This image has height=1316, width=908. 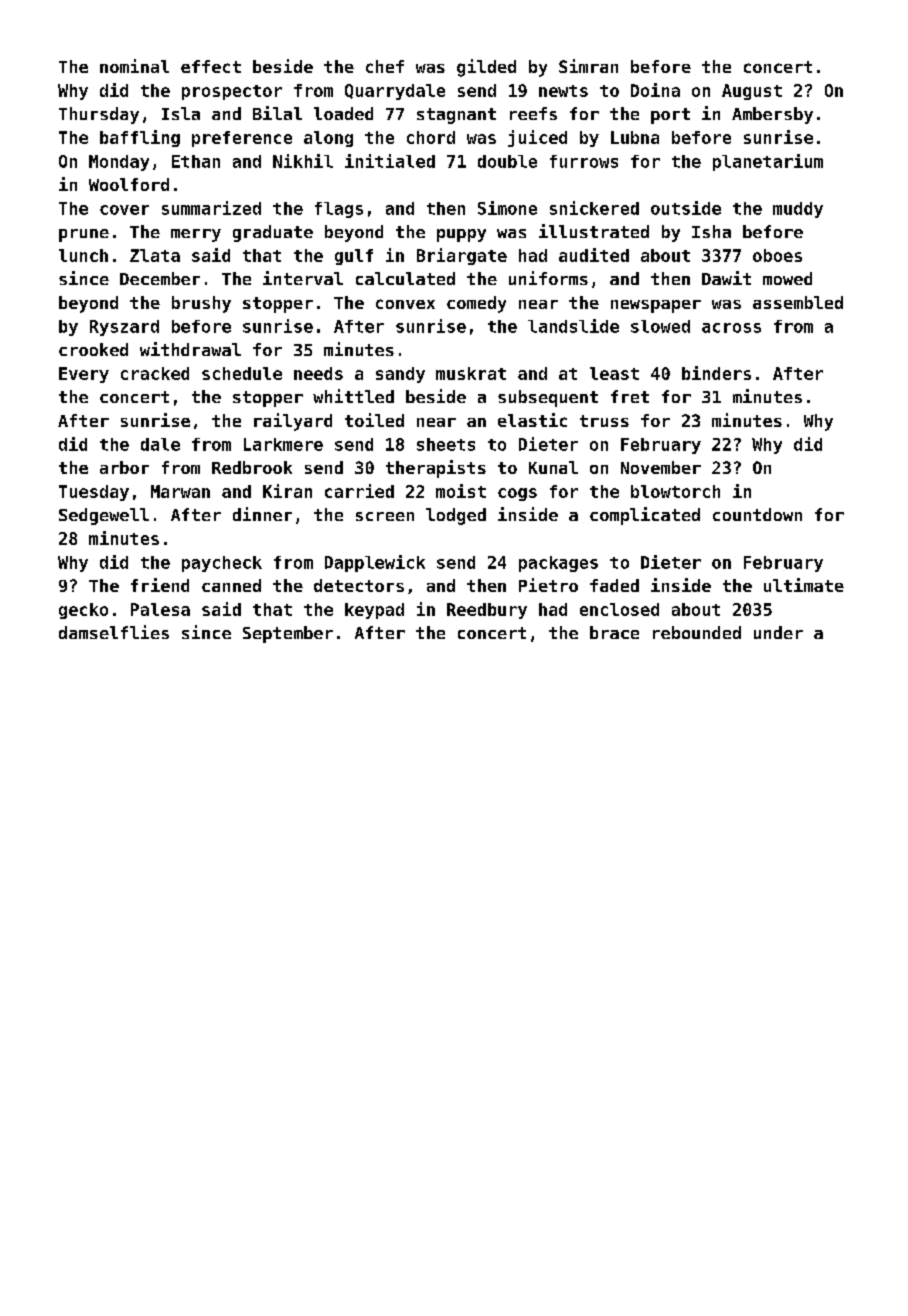 What do you see at coordinates (548, 278) in the image?
I see `uniforms` at bounding box center [548, 278].
